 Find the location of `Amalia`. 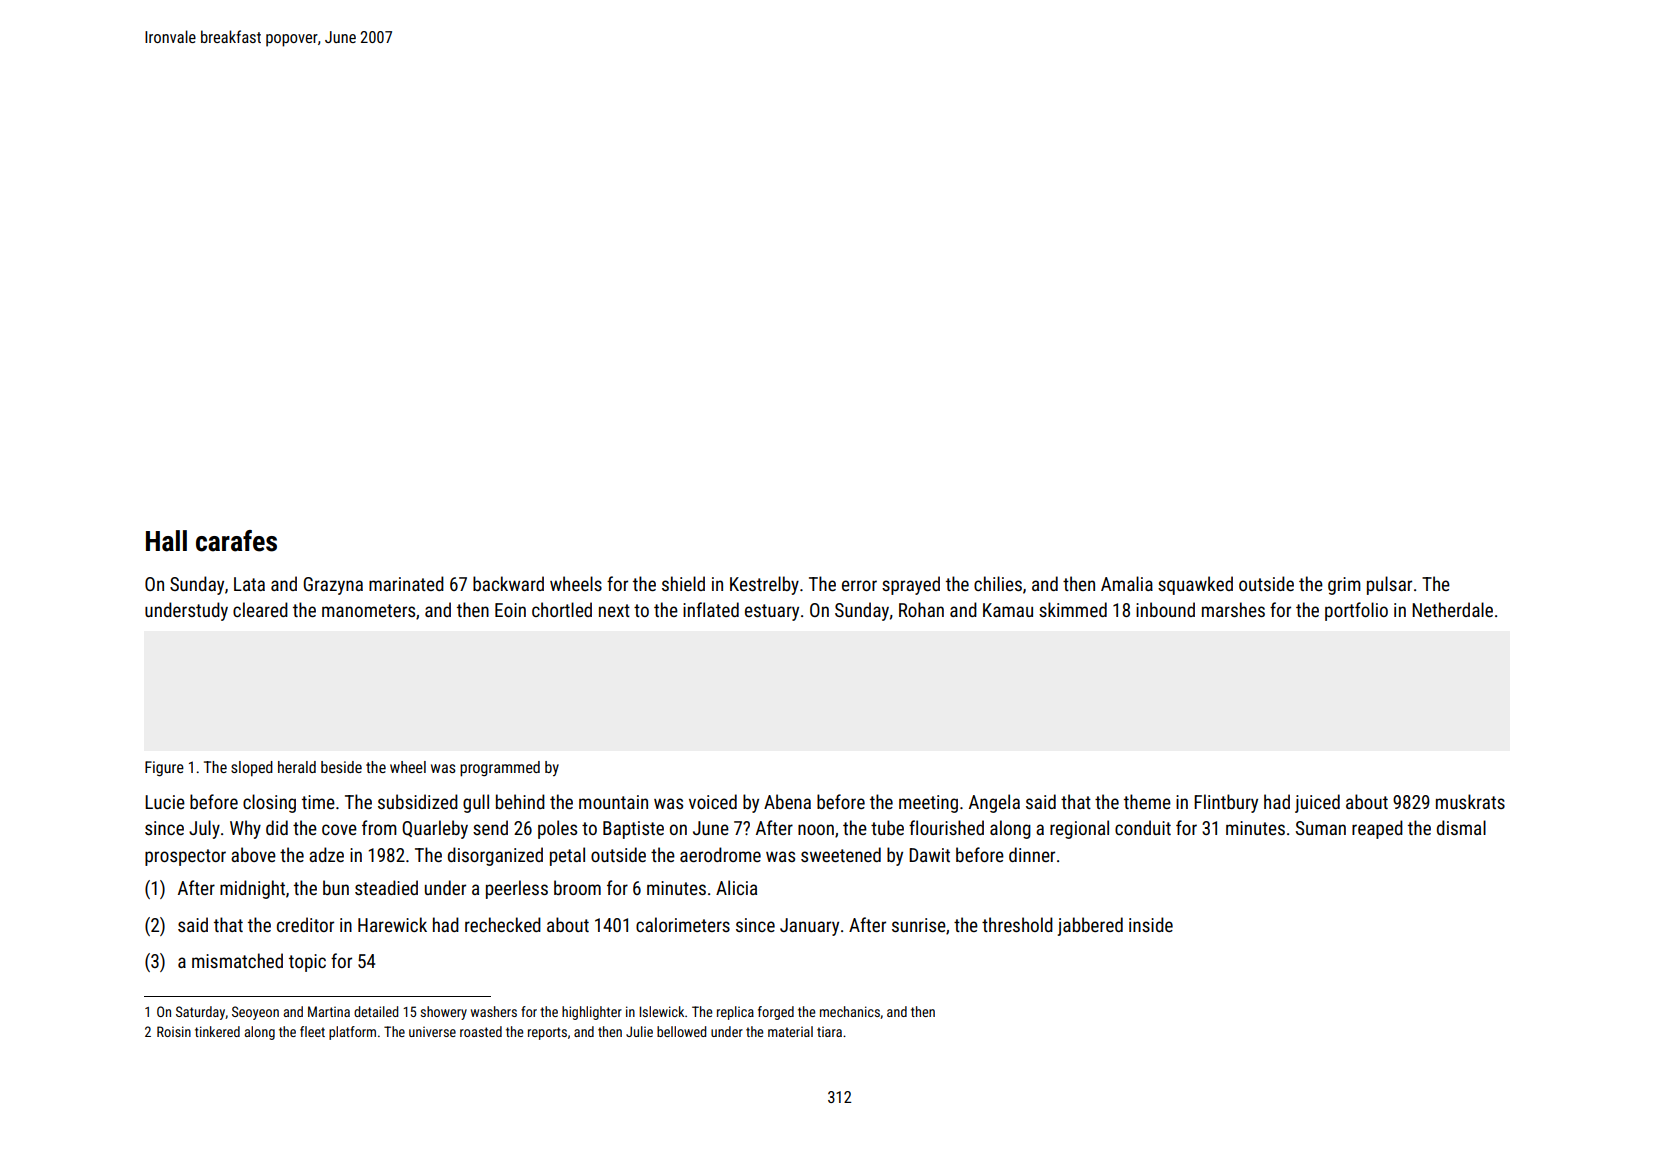

Amalia is located at coordinates (1127, 583).
